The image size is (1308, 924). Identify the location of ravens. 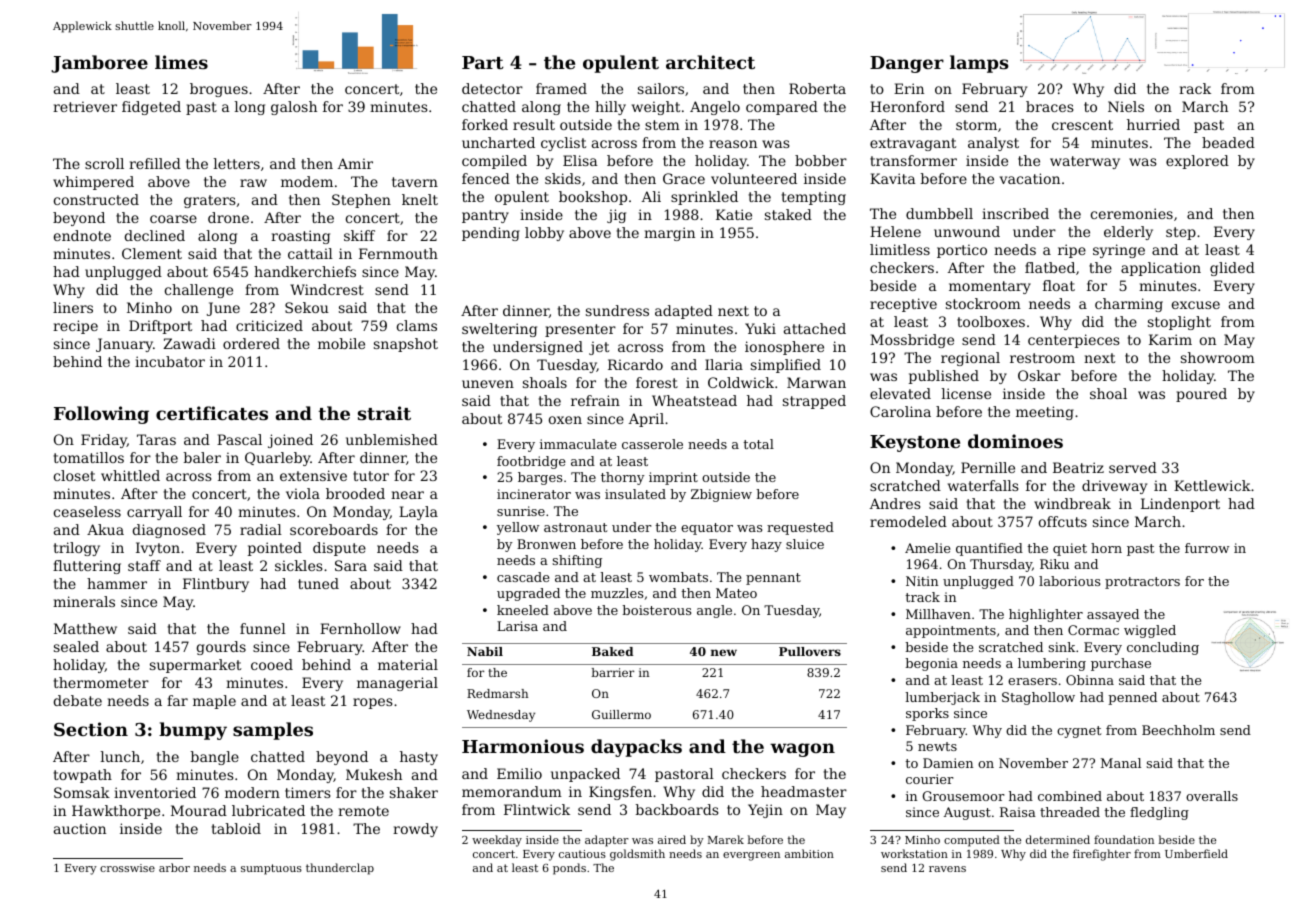
(947, 869).
